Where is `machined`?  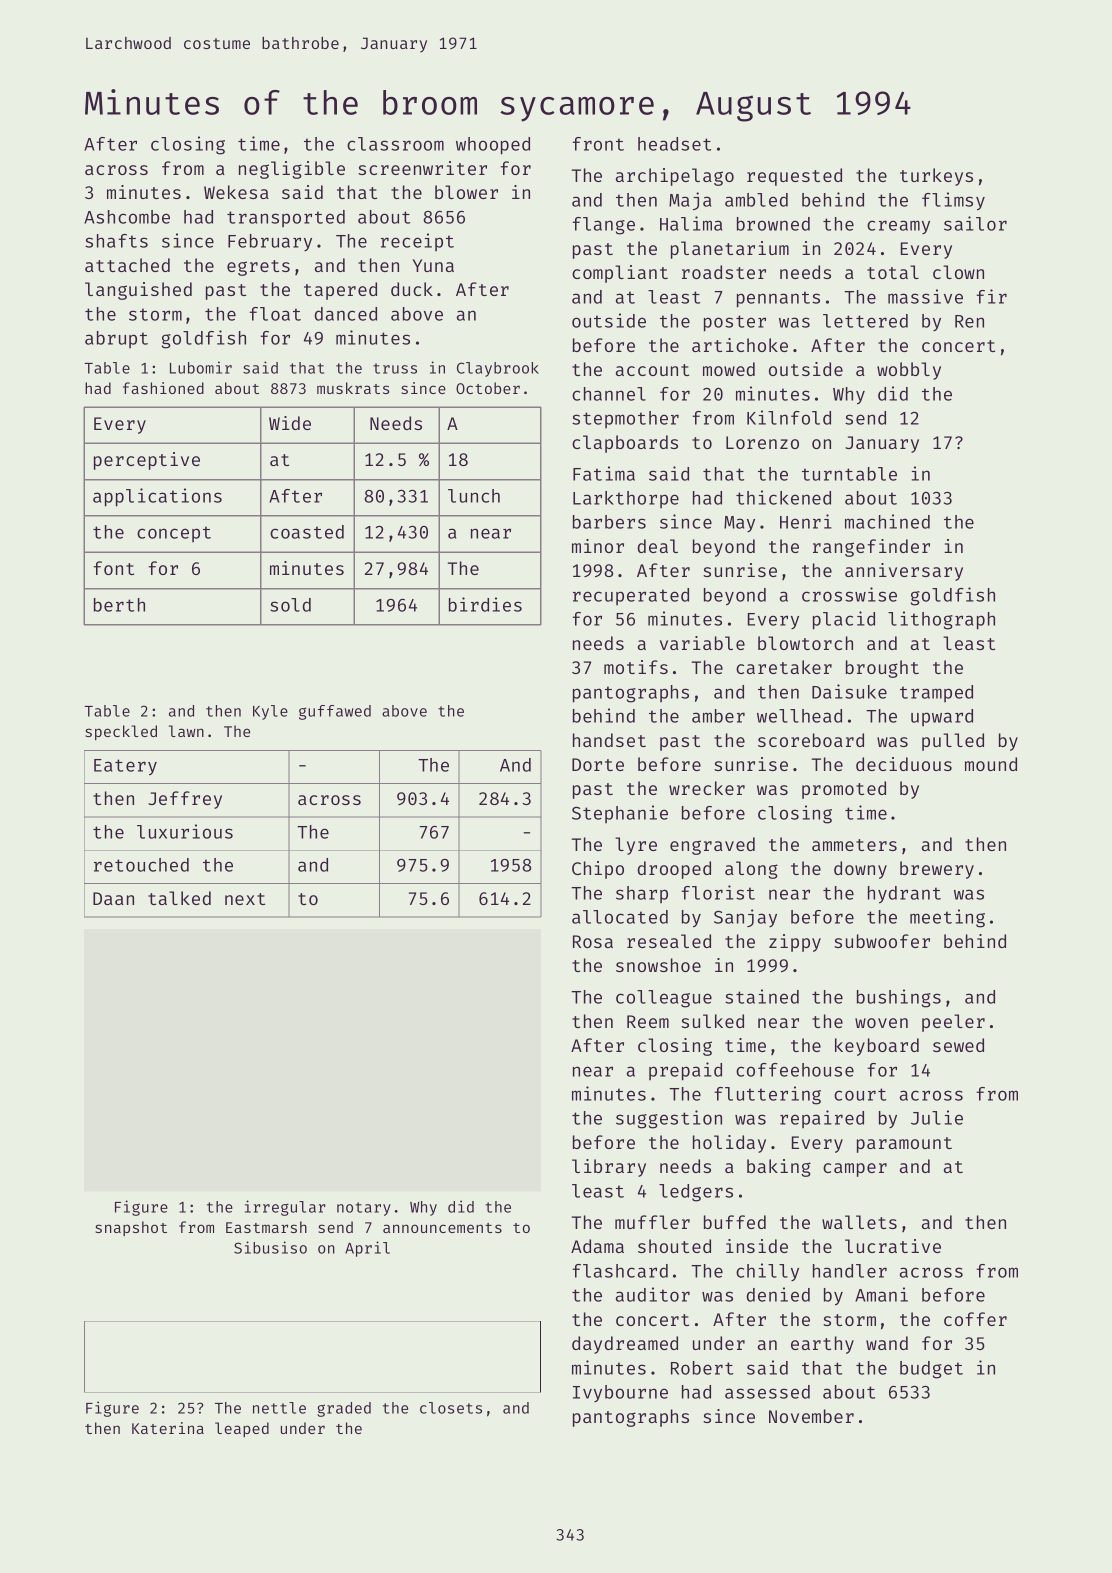
machined is located at coordinates (887, 521).
